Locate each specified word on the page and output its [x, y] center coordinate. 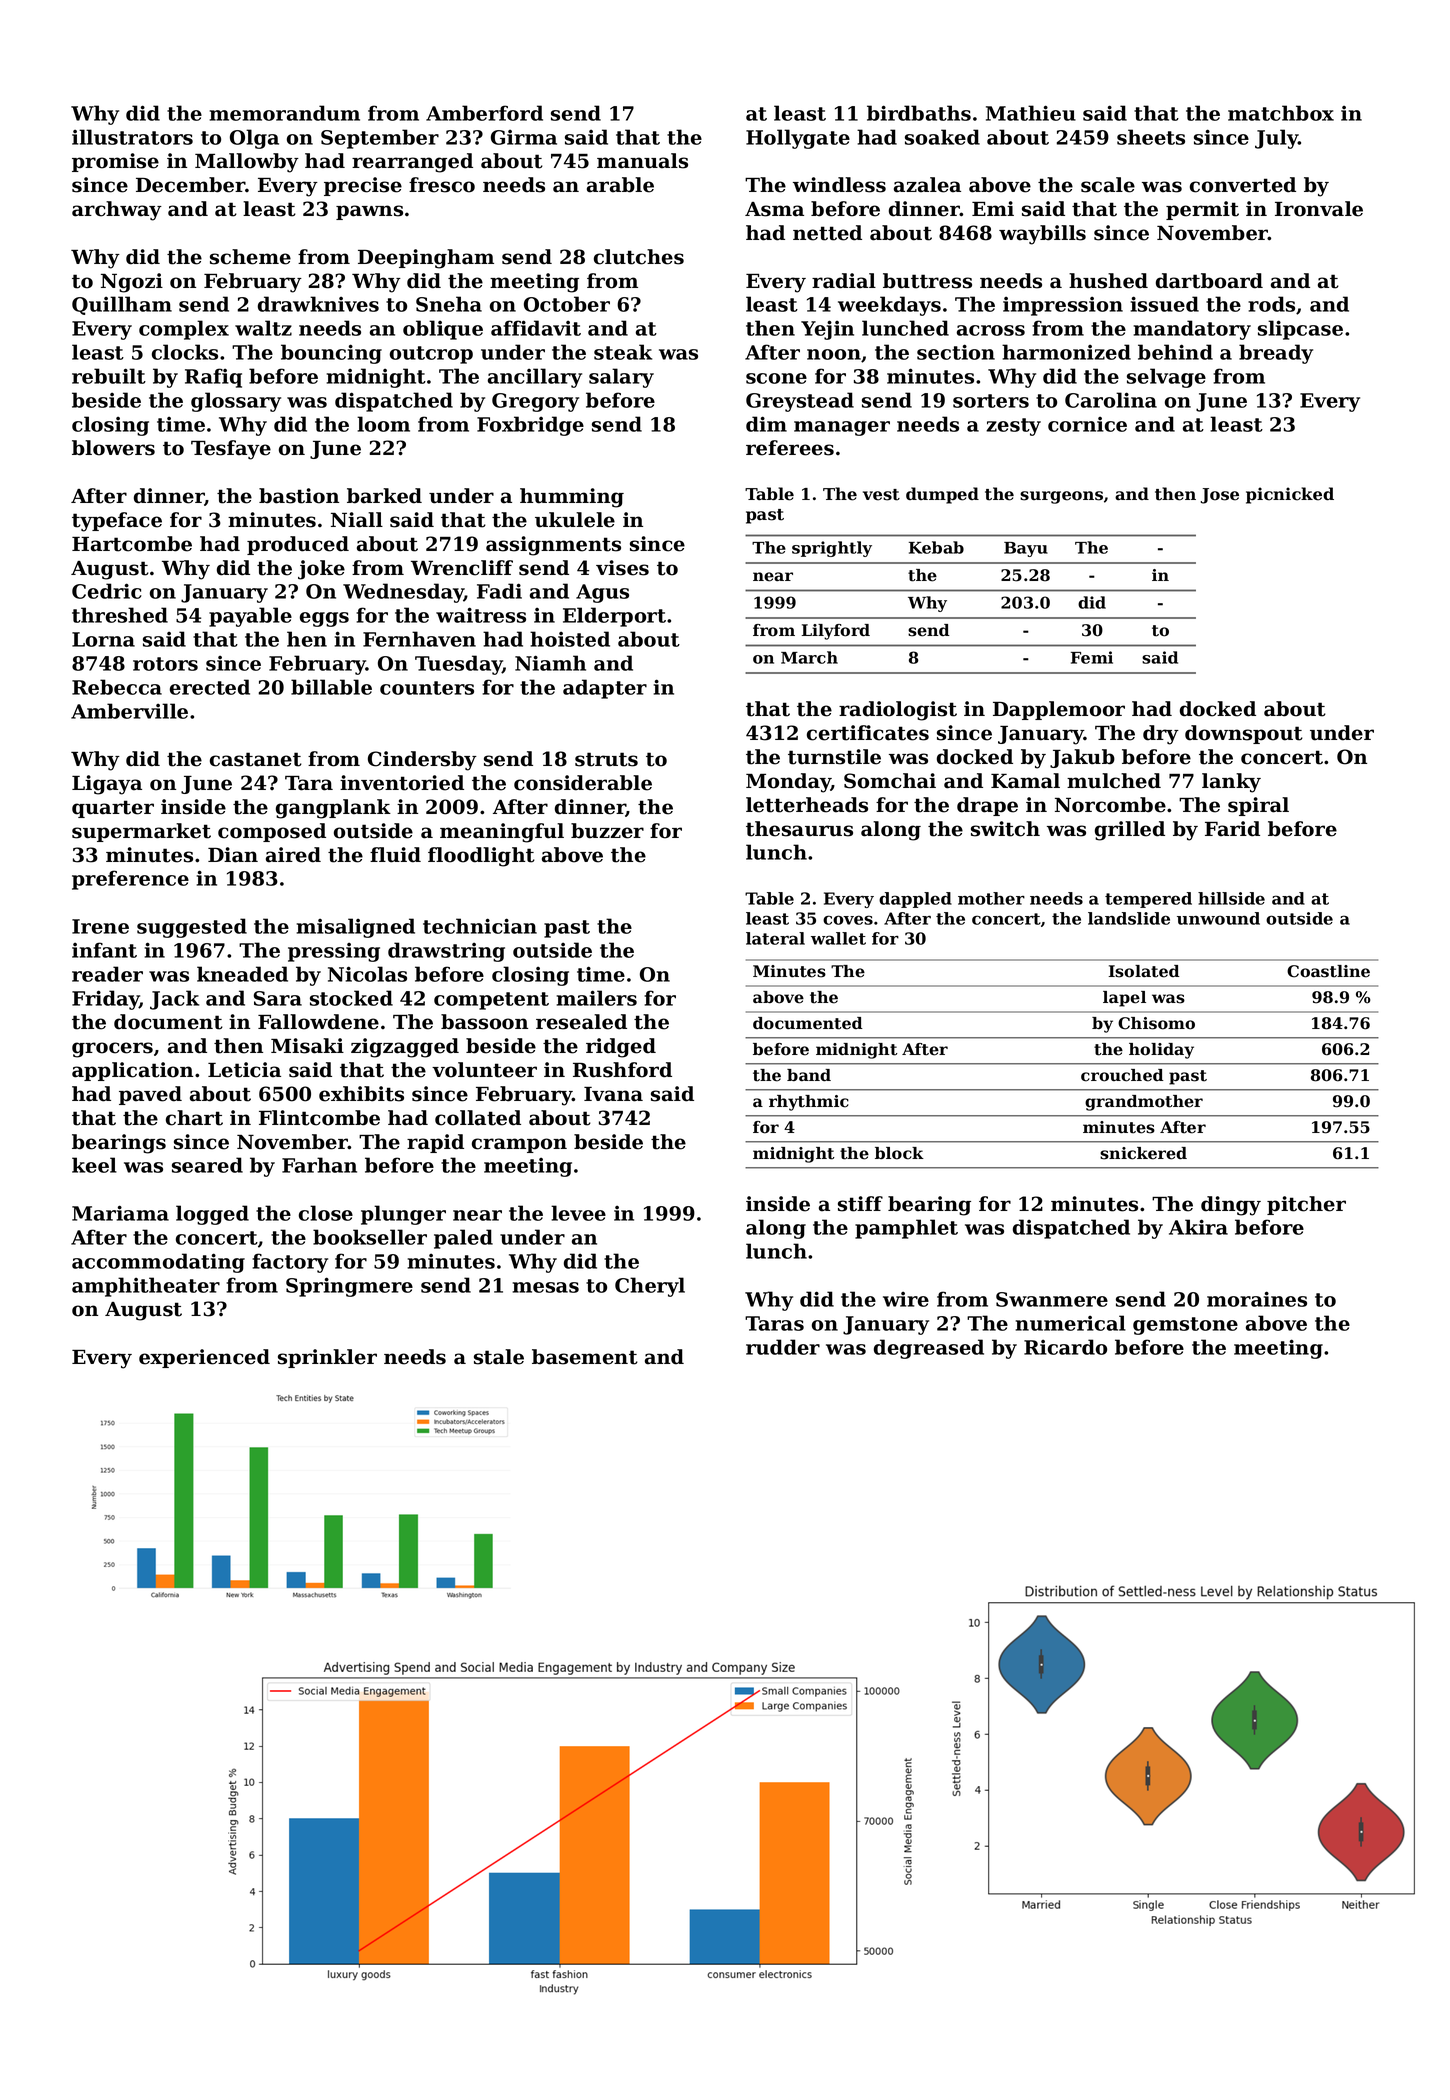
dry [1161, 735]
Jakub [1082, 758]
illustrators [132, 137]
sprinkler [327, 1358]
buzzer [607, 831]
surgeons [1061, 497]
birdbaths [919, 113]
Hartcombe [132, 544]
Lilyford [836, 632]
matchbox [1281, 113]
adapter [605, 689]
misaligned [355, 928]
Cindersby [422, 761]
